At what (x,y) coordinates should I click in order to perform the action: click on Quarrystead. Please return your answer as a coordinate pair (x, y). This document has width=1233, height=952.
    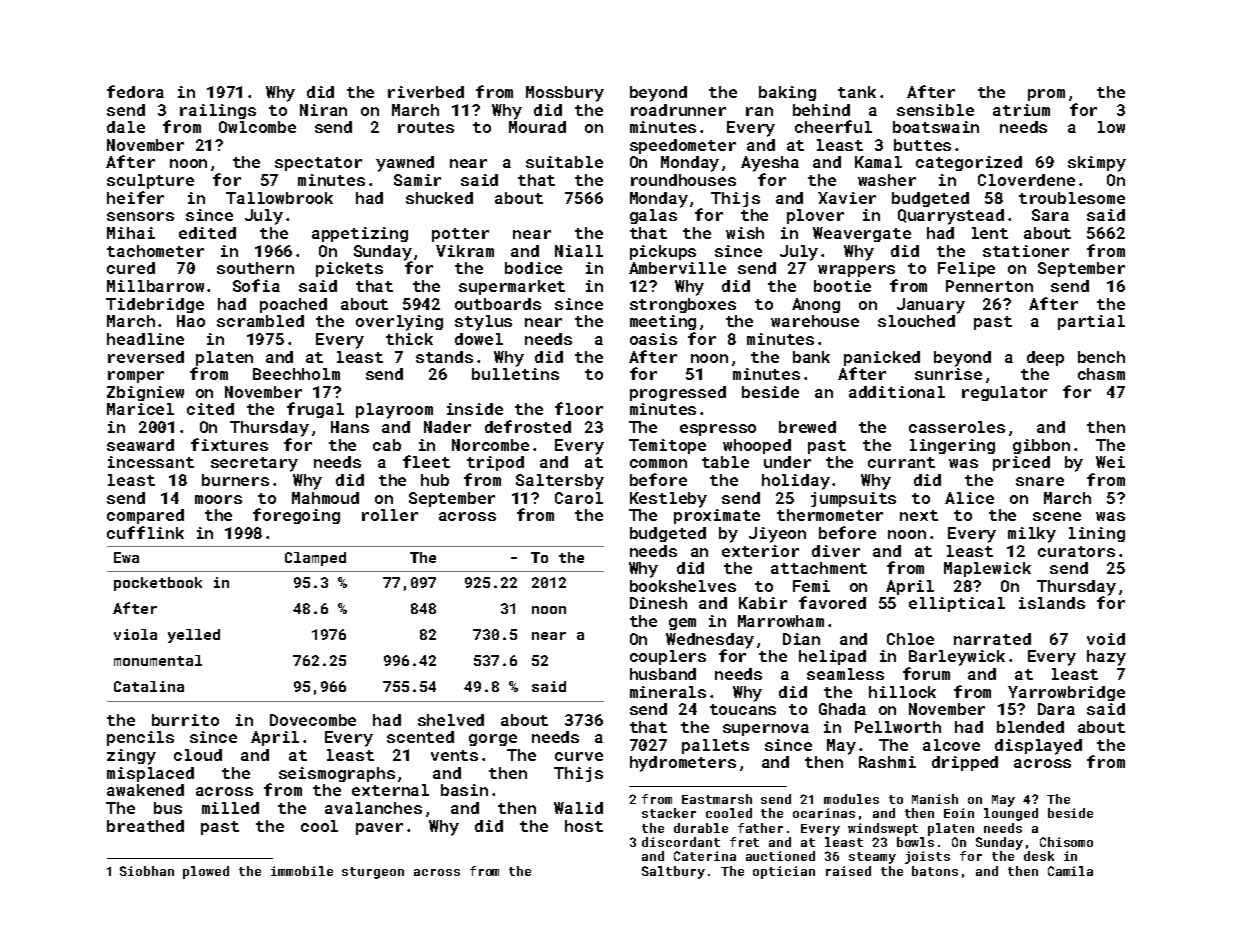
    Looking at the image, I should click on (951, 217).
